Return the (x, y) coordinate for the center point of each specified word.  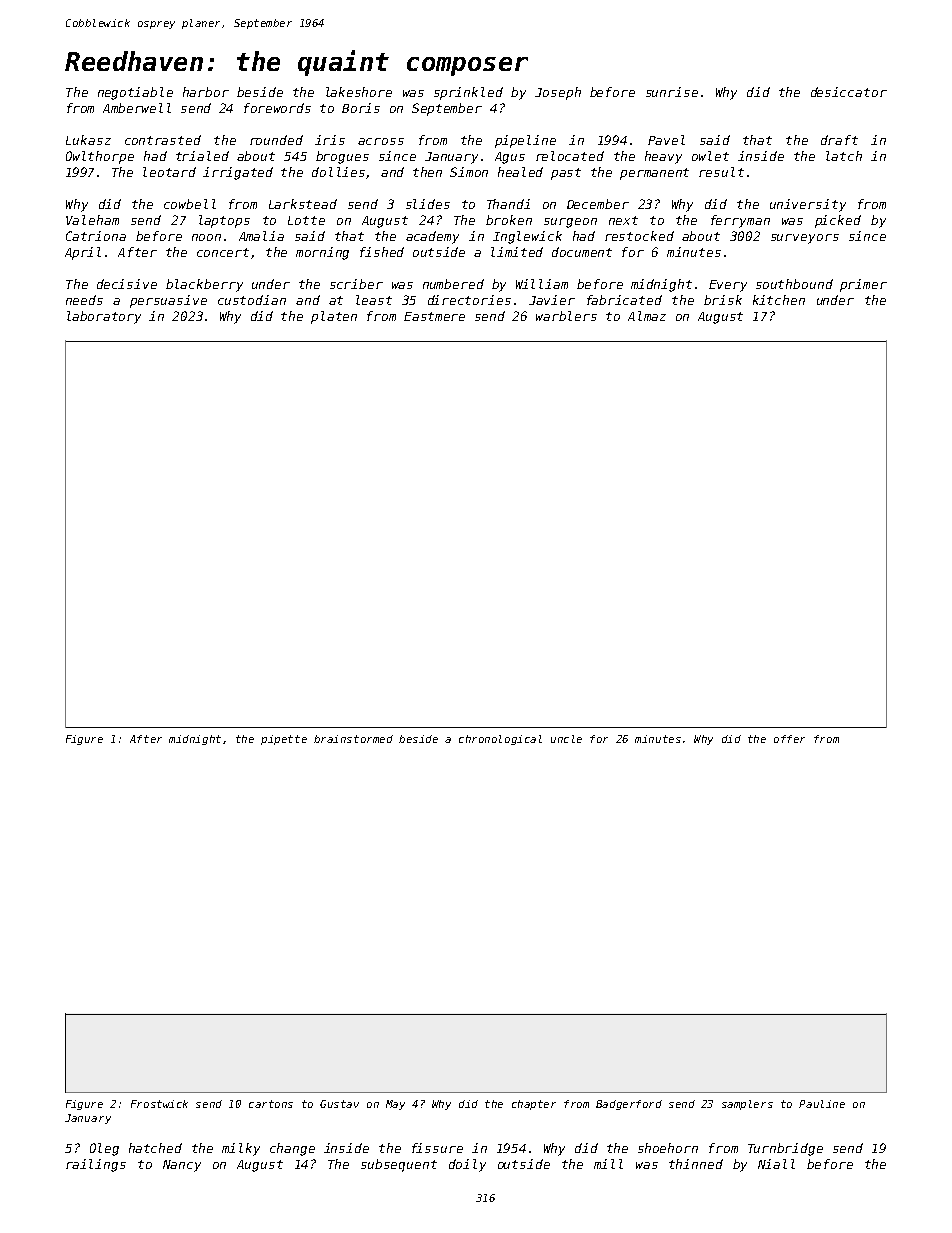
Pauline (822, 1104)
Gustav (339, 1104)
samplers (747, 1105)
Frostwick (159, 1104)
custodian (252, 300)
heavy (663, 157)
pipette (284, 740)
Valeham (92, 220)
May (395, 1105)
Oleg (104, 1149)
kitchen (779, 300)
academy (432, 237)
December (598, 204)
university (808, 205)
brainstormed (353, 739)
